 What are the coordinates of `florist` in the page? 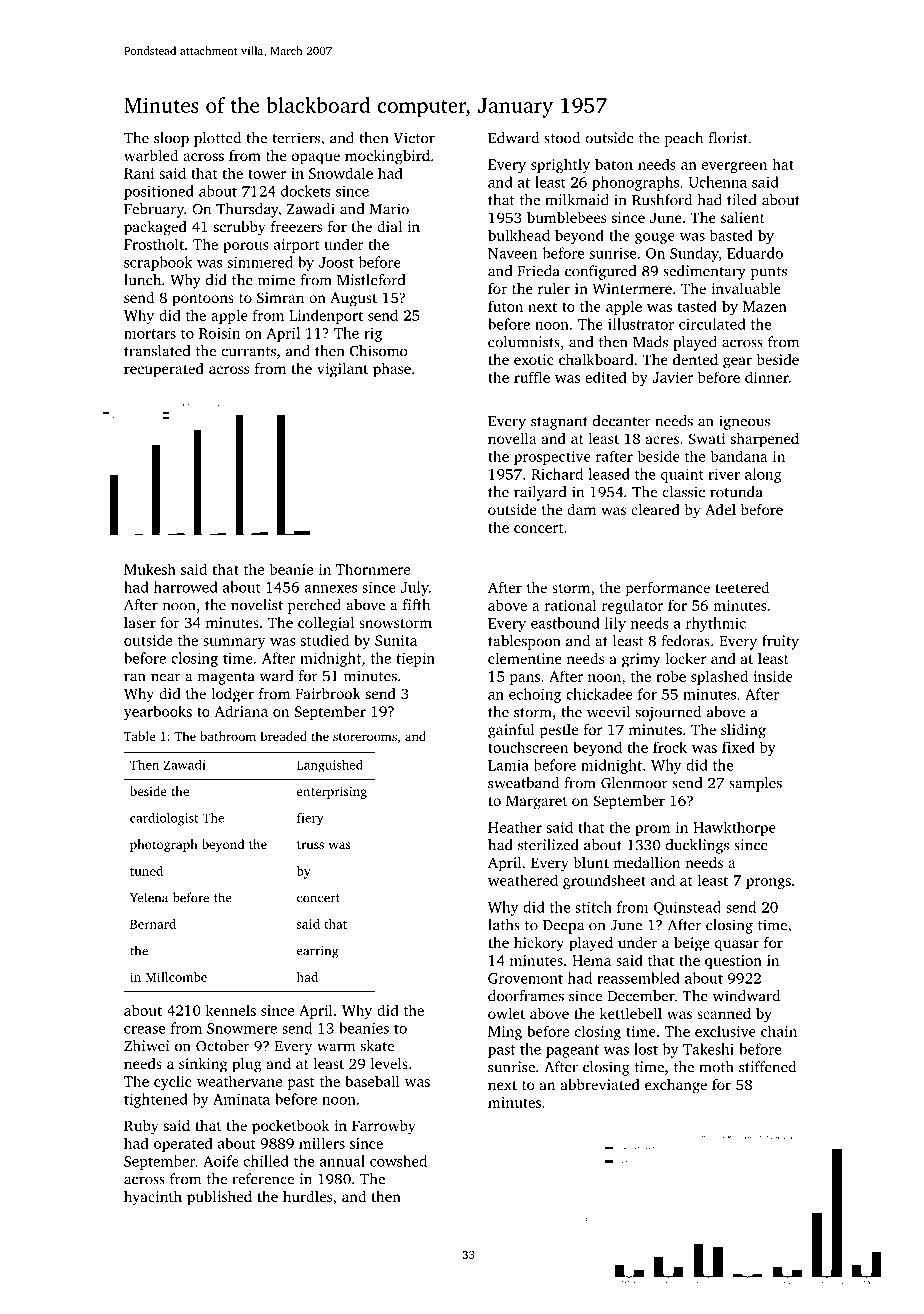 It's located at (728, 138).
